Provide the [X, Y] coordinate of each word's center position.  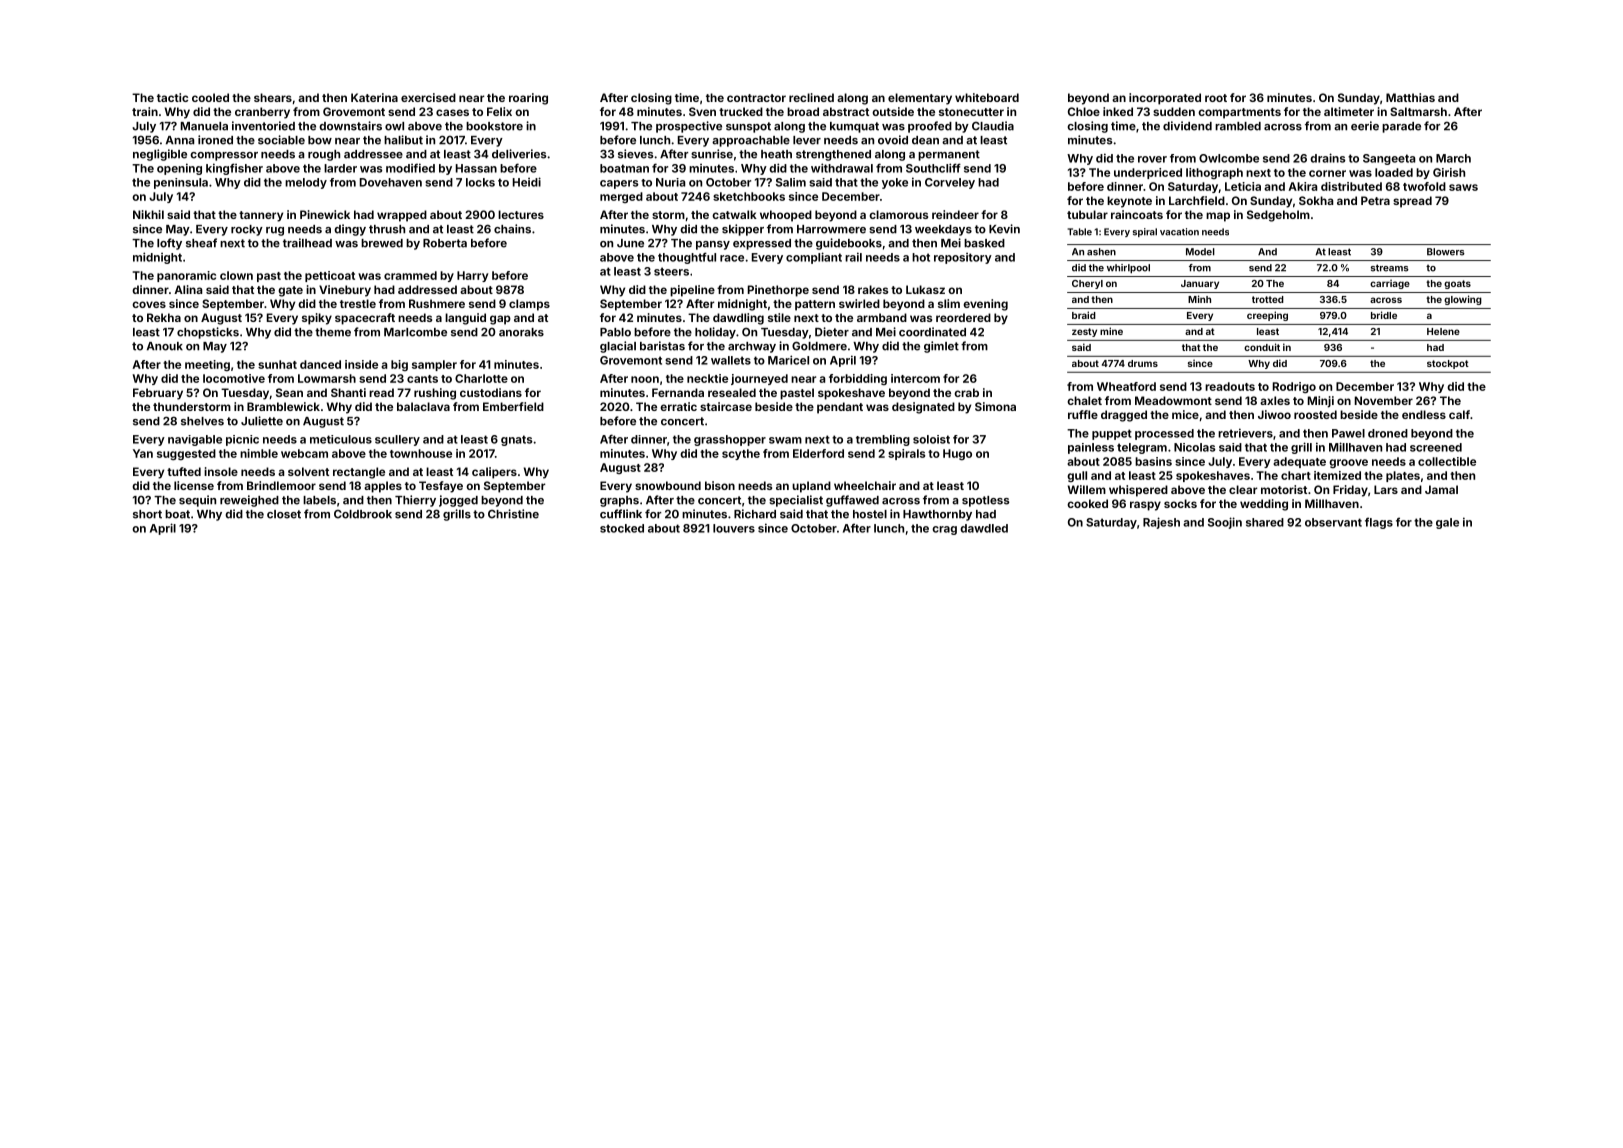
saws [1463, 187]
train [145, 111]
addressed [427, 289]
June [630, 243]
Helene [1443, 331]
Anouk [165, 346]
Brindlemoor [281, 485]
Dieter [832, 332]
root [1216, 98]
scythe [741, 454]
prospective [689, 127]
